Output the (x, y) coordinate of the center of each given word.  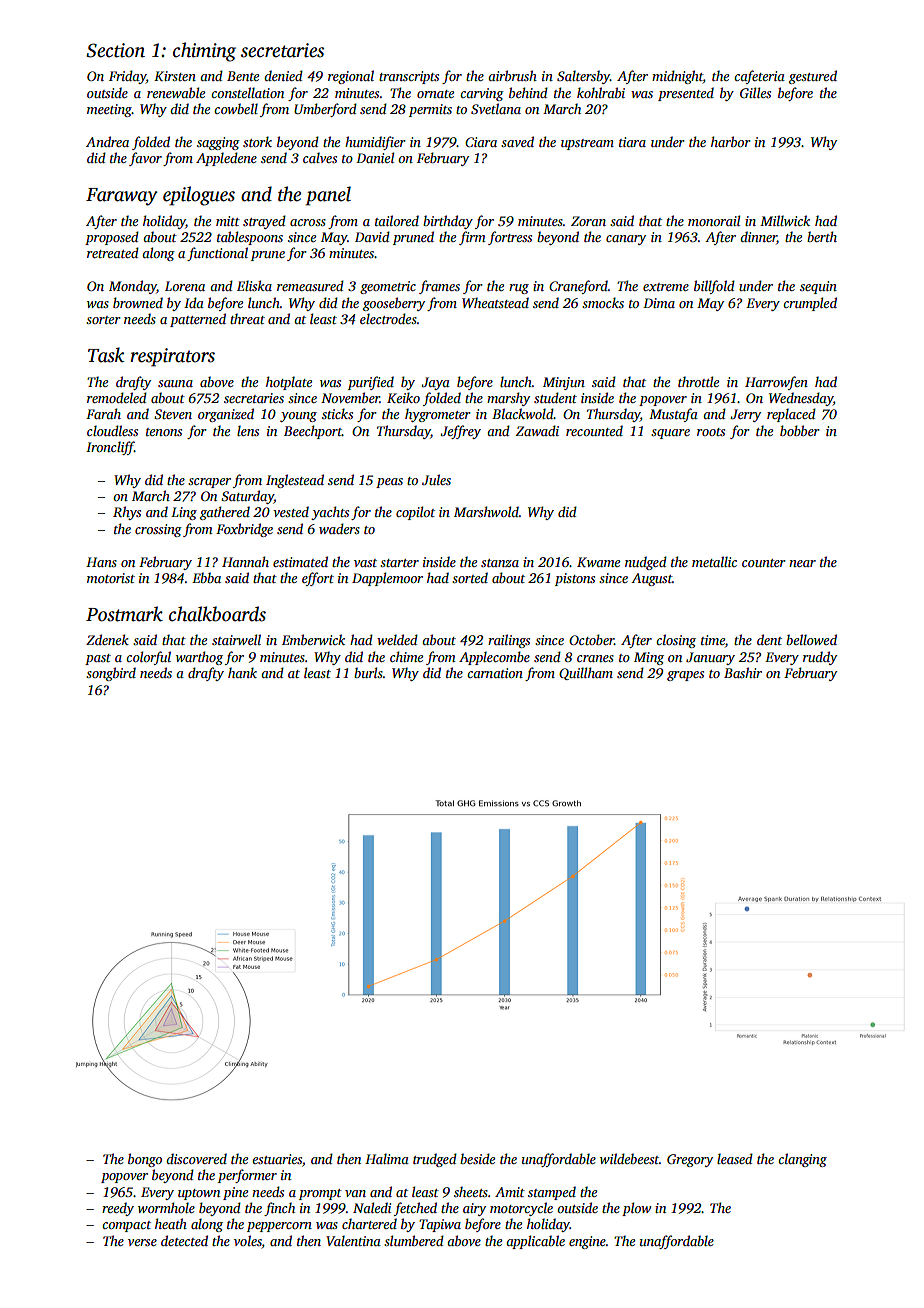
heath (171, 1223)
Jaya (435, 383)
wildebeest (629, 1158)
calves (320, 157)
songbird (111, 674)
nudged (646, 563)
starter (399, 563)
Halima (387, 1158)
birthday (448, 222)
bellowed (811, 639)
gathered (225, 513)
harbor (731, 141)
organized (226, 415)
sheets (471, 1191)
